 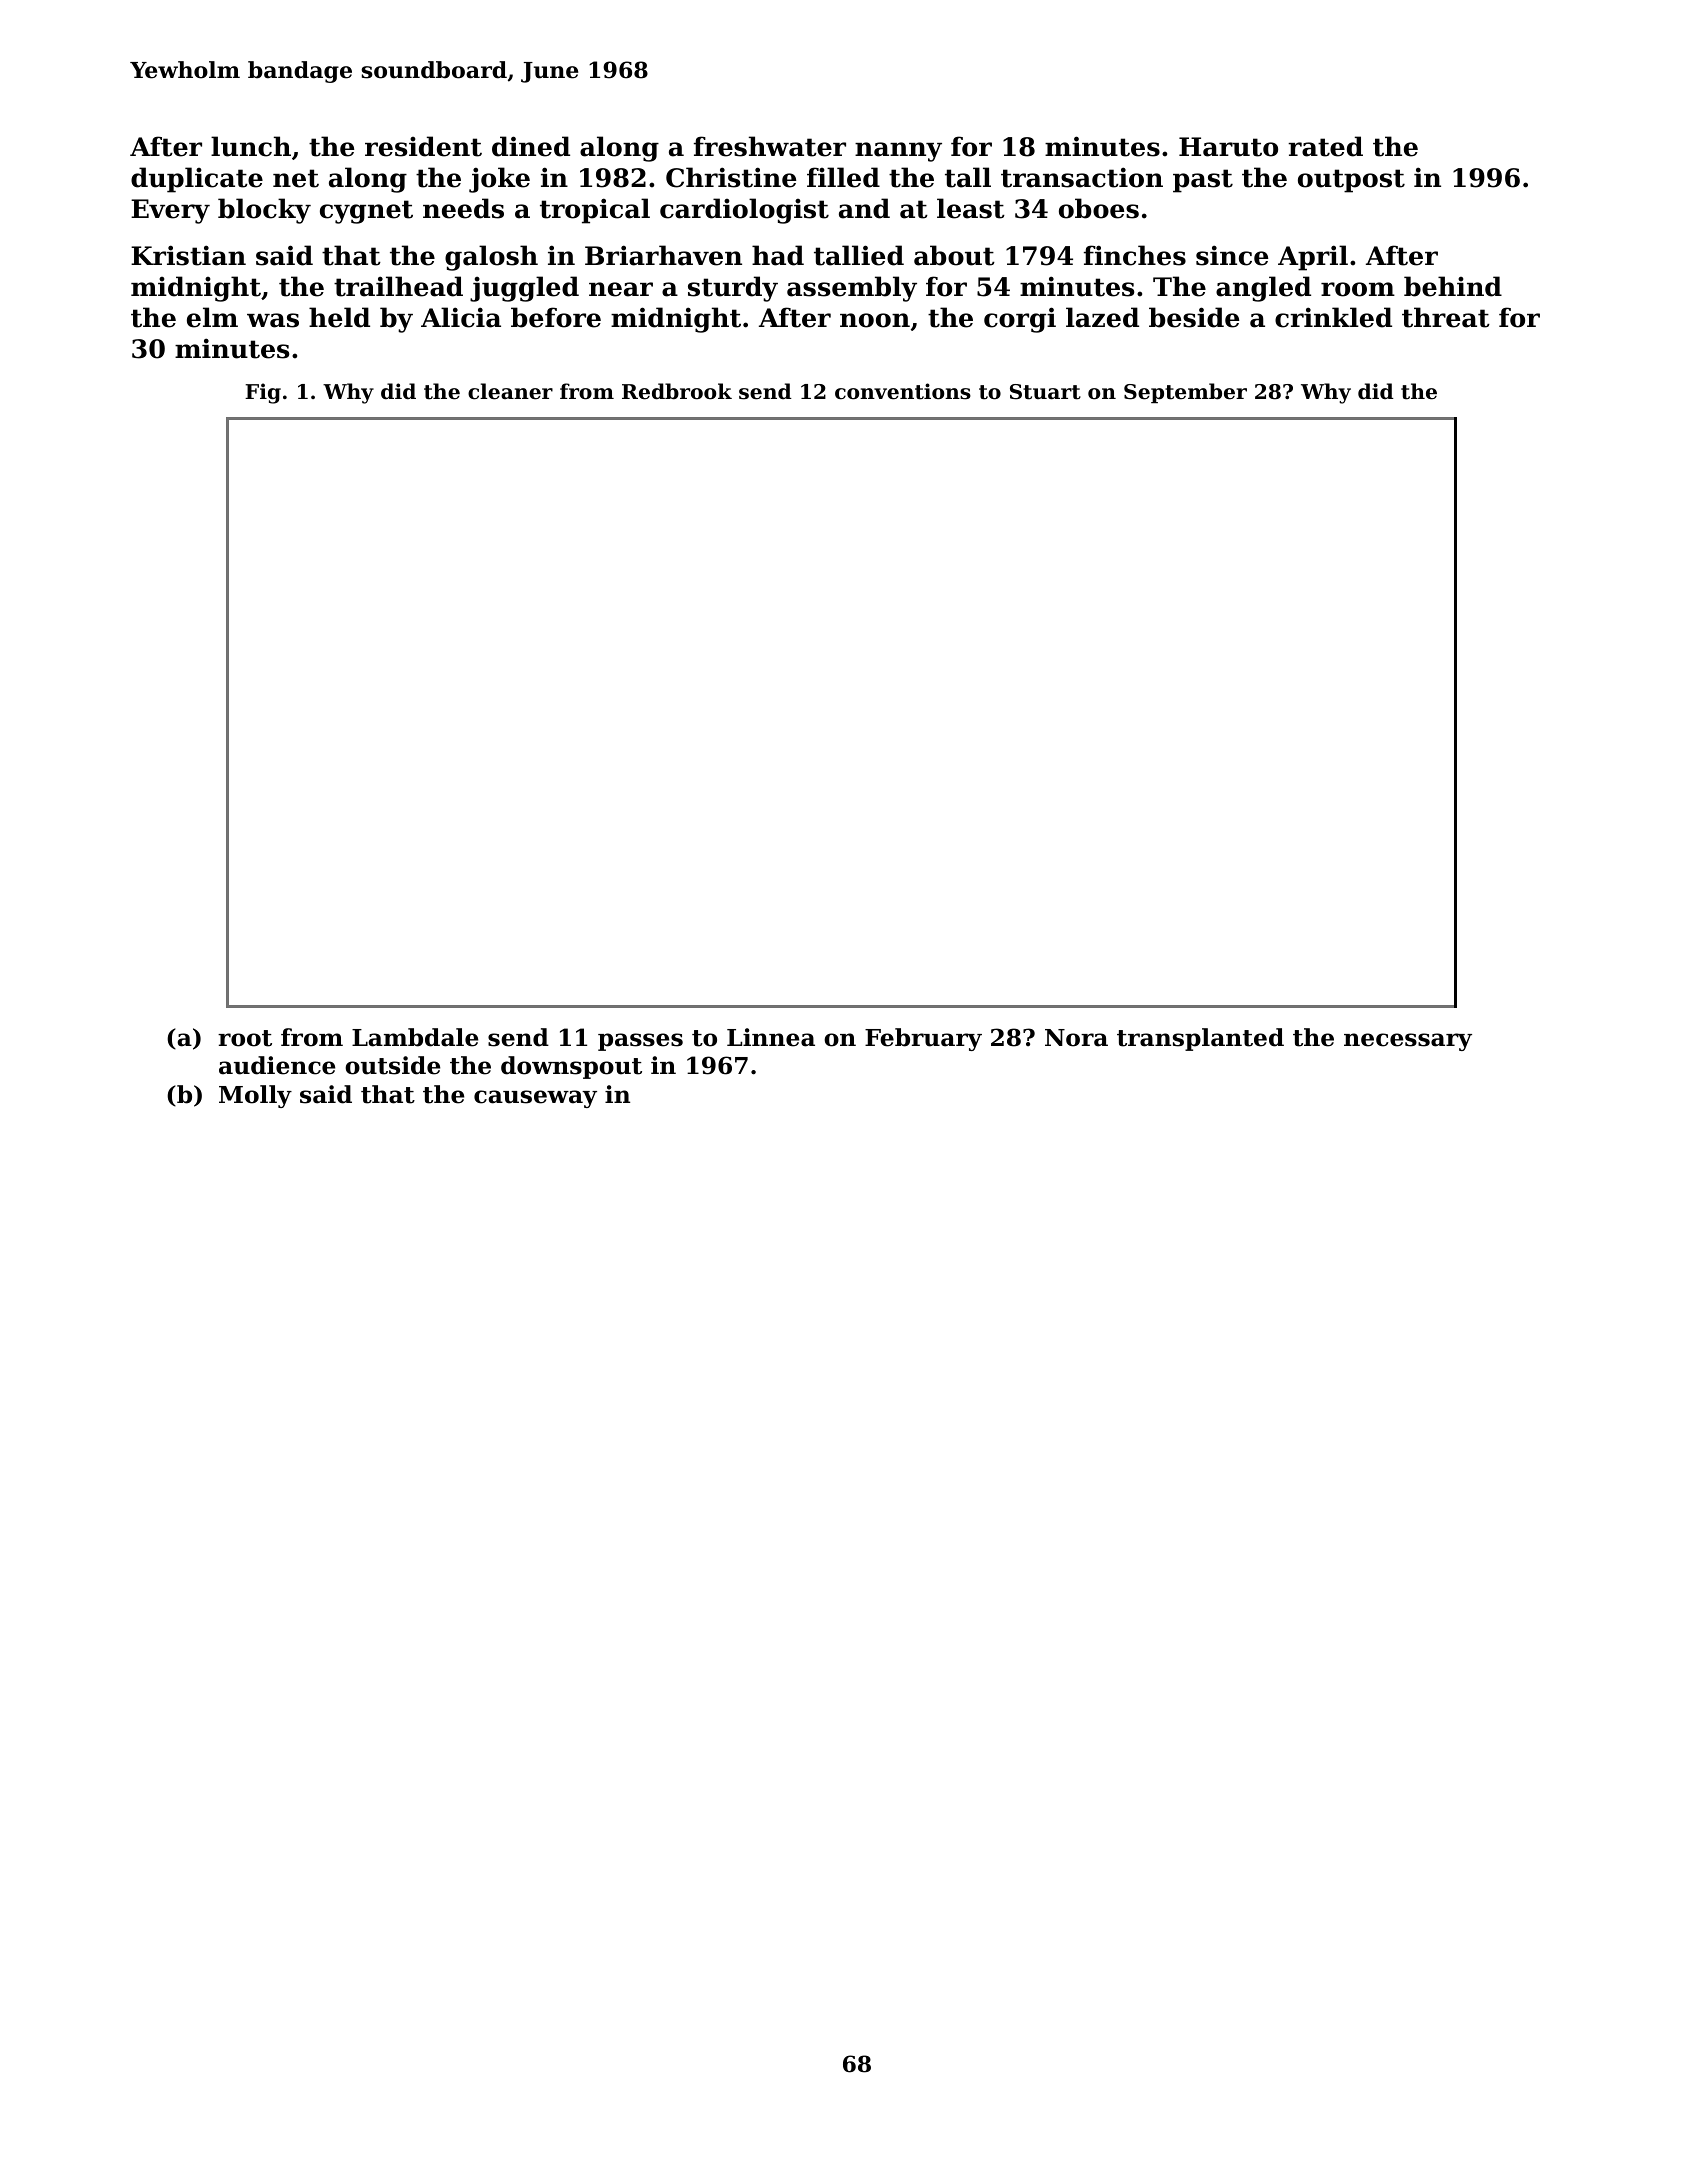 What do you see at coordinates (415, 1037) in the screenshot?
I see `Lambdale` at bounding box center [415, 1037].
